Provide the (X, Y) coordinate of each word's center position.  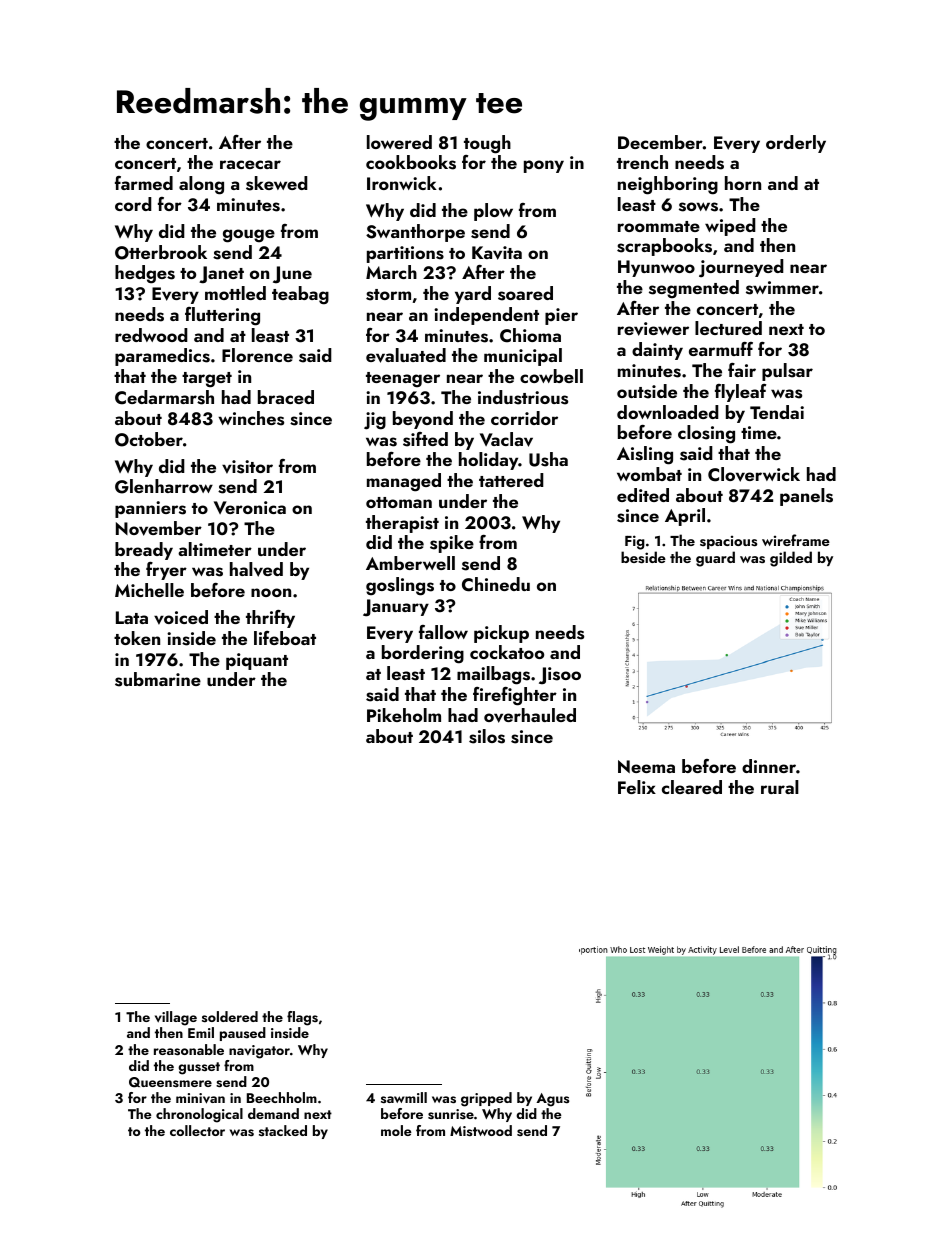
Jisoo (560, 676)
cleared (692, 787)
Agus (552, 1100)
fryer (166, 571)
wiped (730, 227)
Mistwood (481, 1130)
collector (197, 1130)
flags (302, 1018)
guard (715, 559)
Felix (637, 787)
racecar (250, 164)
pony (544, 166)
